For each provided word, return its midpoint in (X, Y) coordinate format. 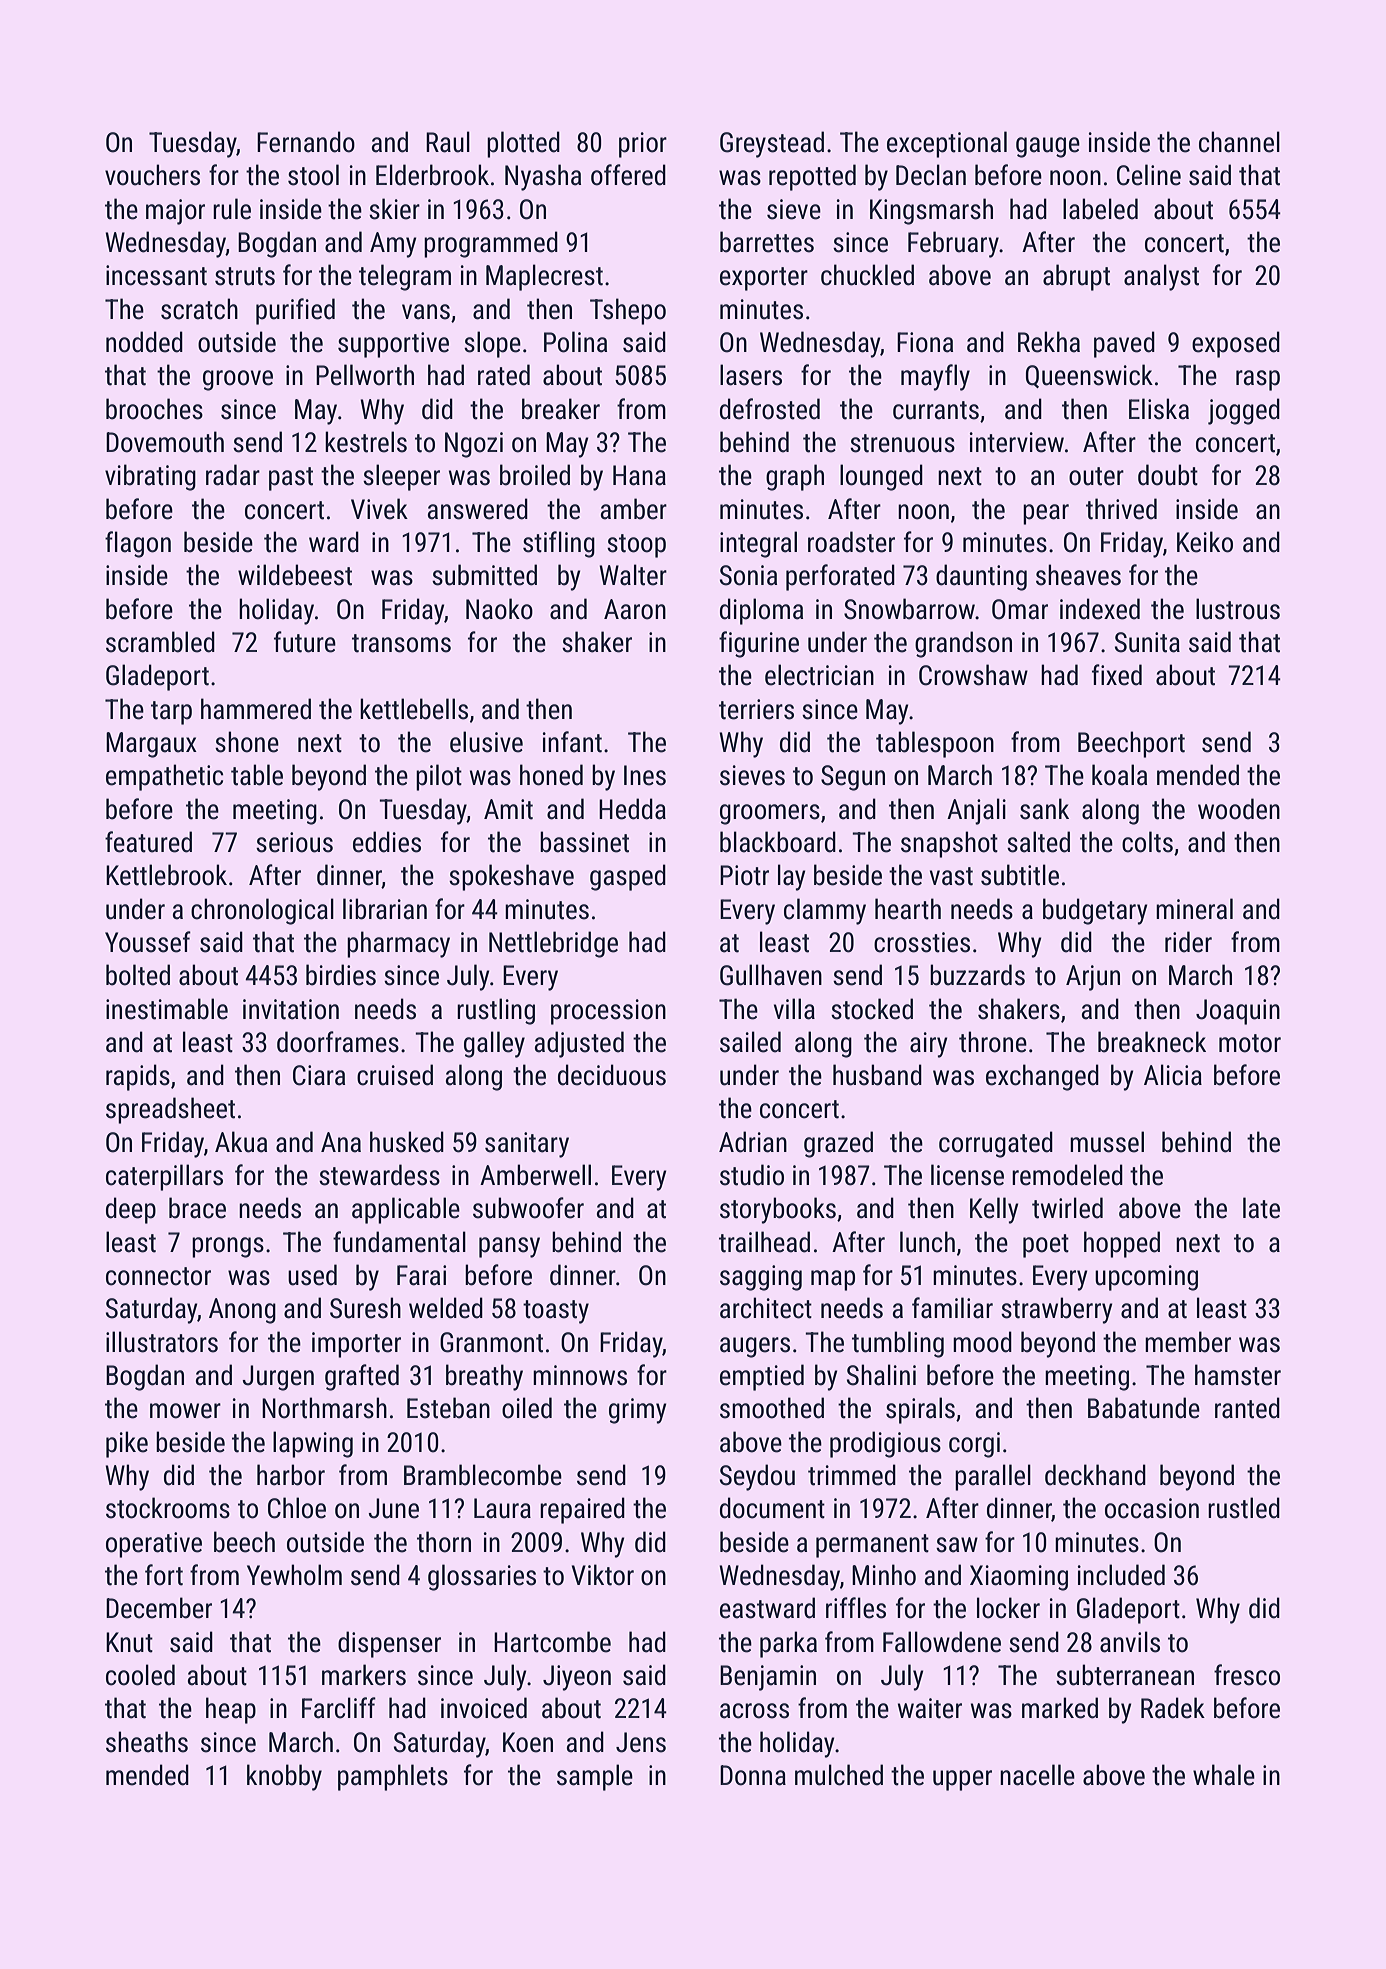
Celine (1149, 175)
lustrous (1238, 609)
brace (197, 1208)
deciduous (612, 1075)
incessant (156, 275)
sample (595, 1777)
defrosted (770, 409)
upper (962, 1780)
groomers (770, 814)
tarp (171, 713)
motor (1250, 1043)
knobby (284, 1777)
